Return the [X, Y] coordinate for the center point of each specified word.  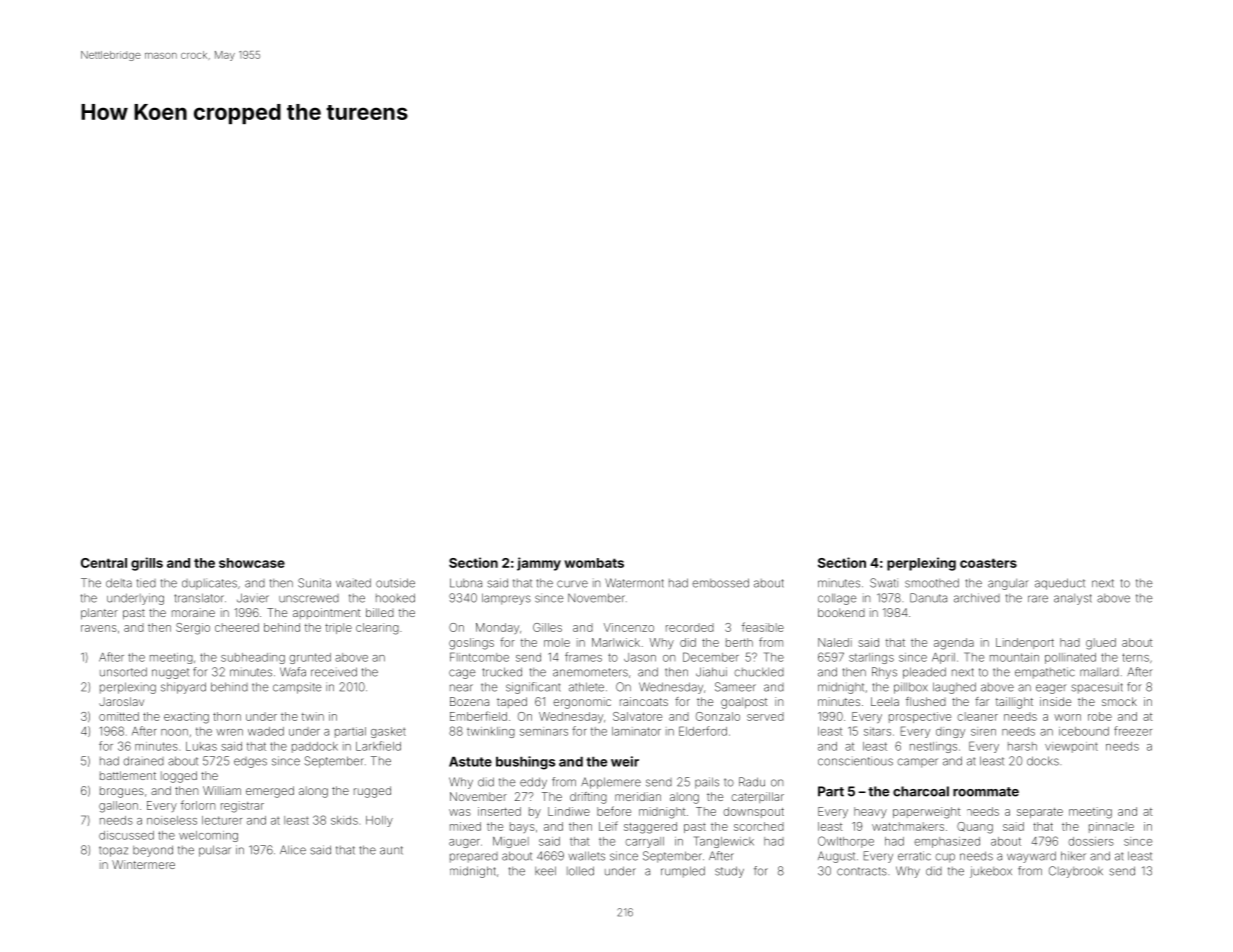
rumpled [683, 872]
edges [250, 762]
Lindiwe [569, 811]
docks [1043, 761]
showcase [252, 563]
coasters [988, 563]
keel [545, 871]
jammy [539, 564]
